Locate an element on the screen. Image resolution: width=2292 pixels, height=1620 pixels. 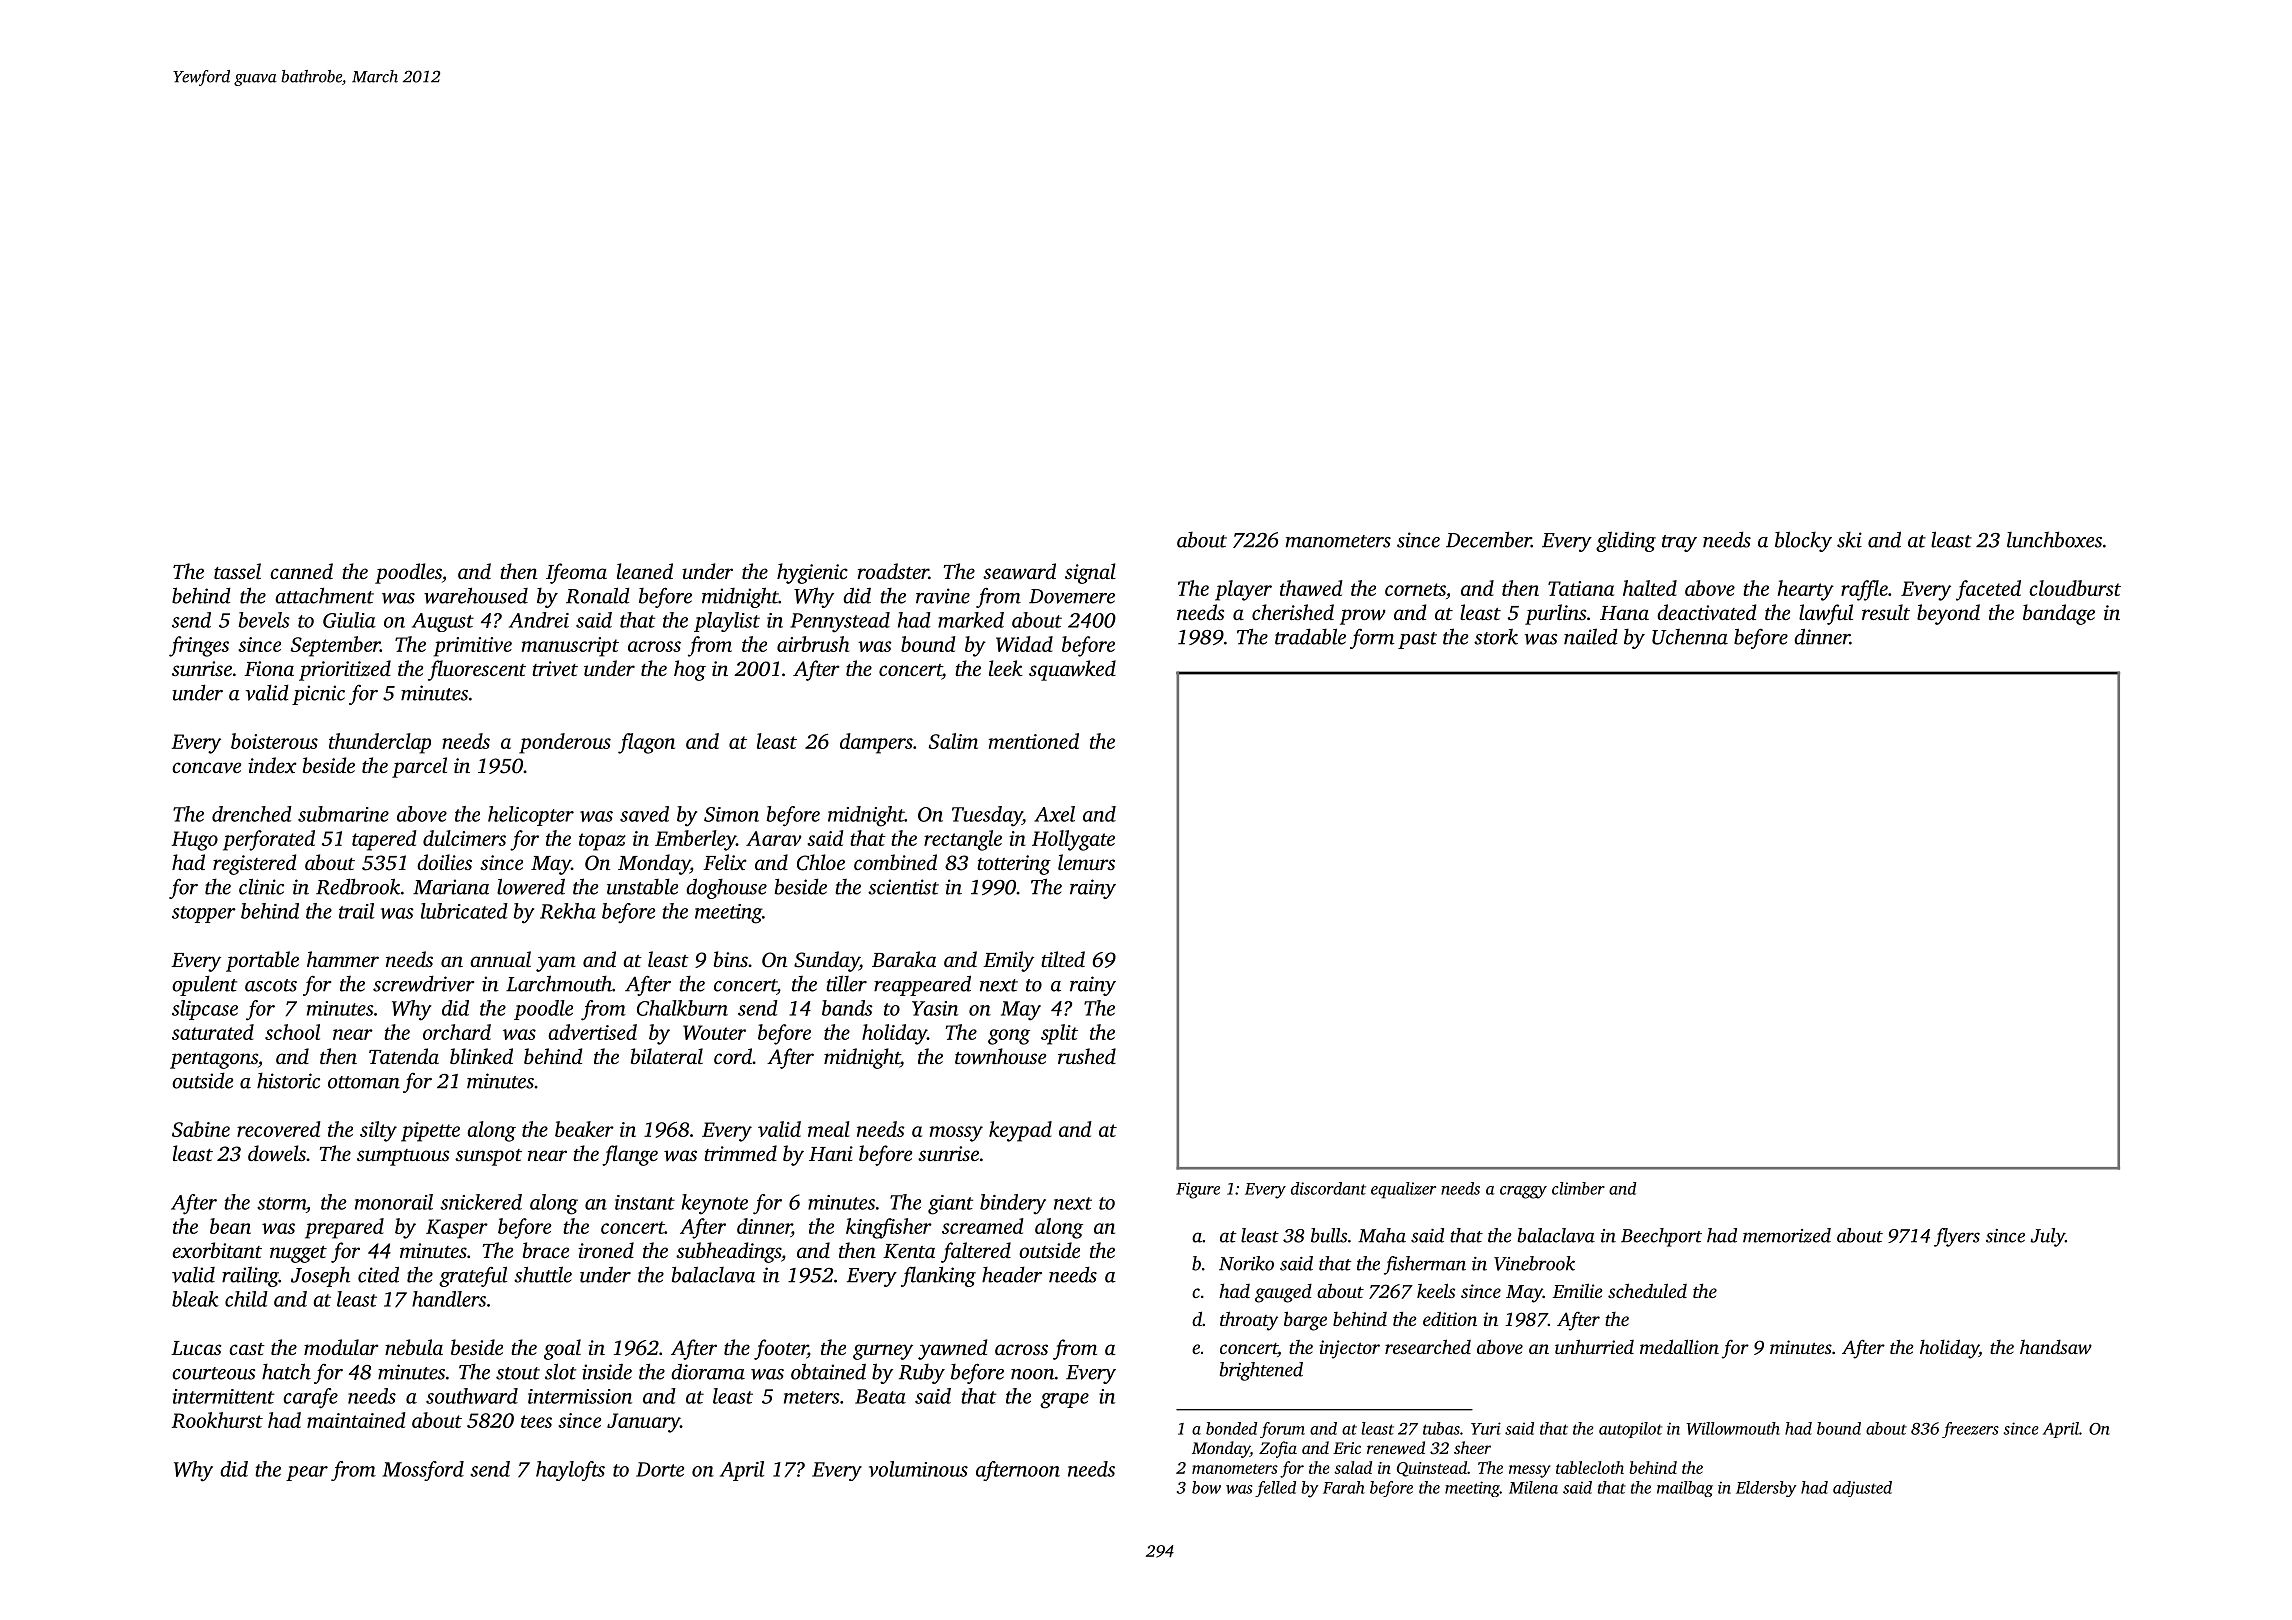
historic is located at coordinates (288, 1081).
